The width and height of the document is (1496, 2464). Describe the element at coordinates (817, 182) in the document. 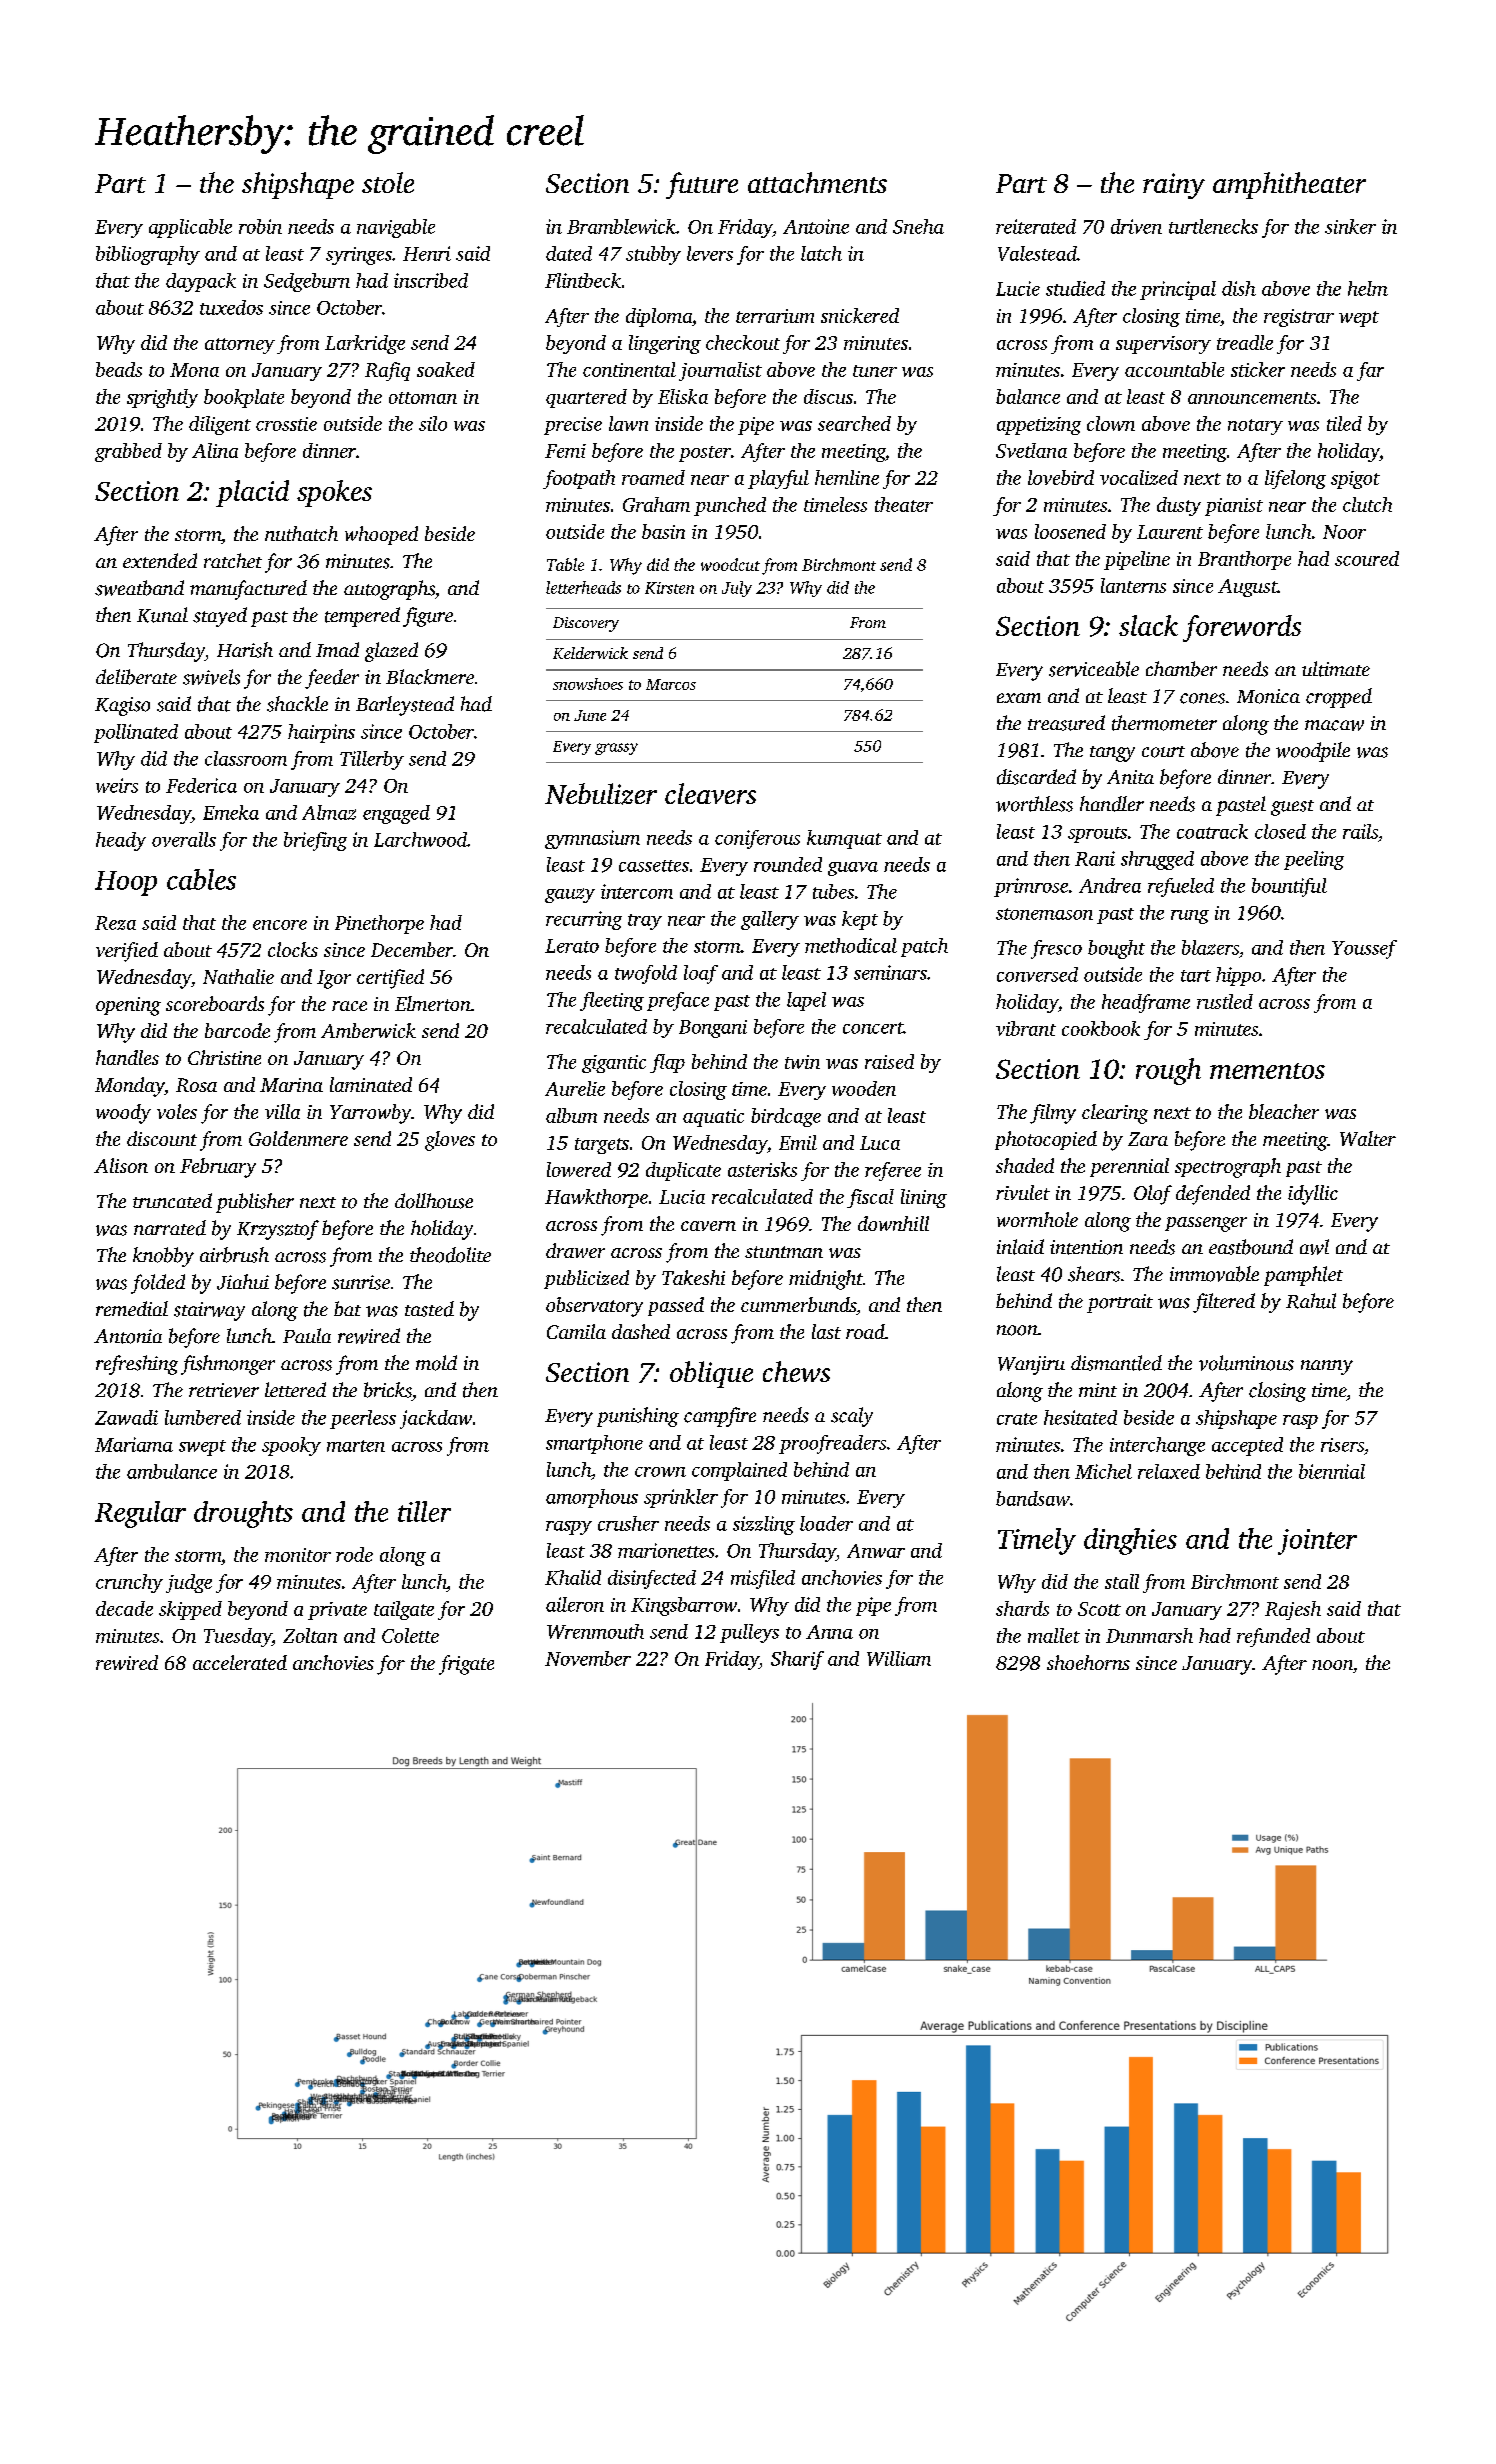

I see `attachments` at that location.
